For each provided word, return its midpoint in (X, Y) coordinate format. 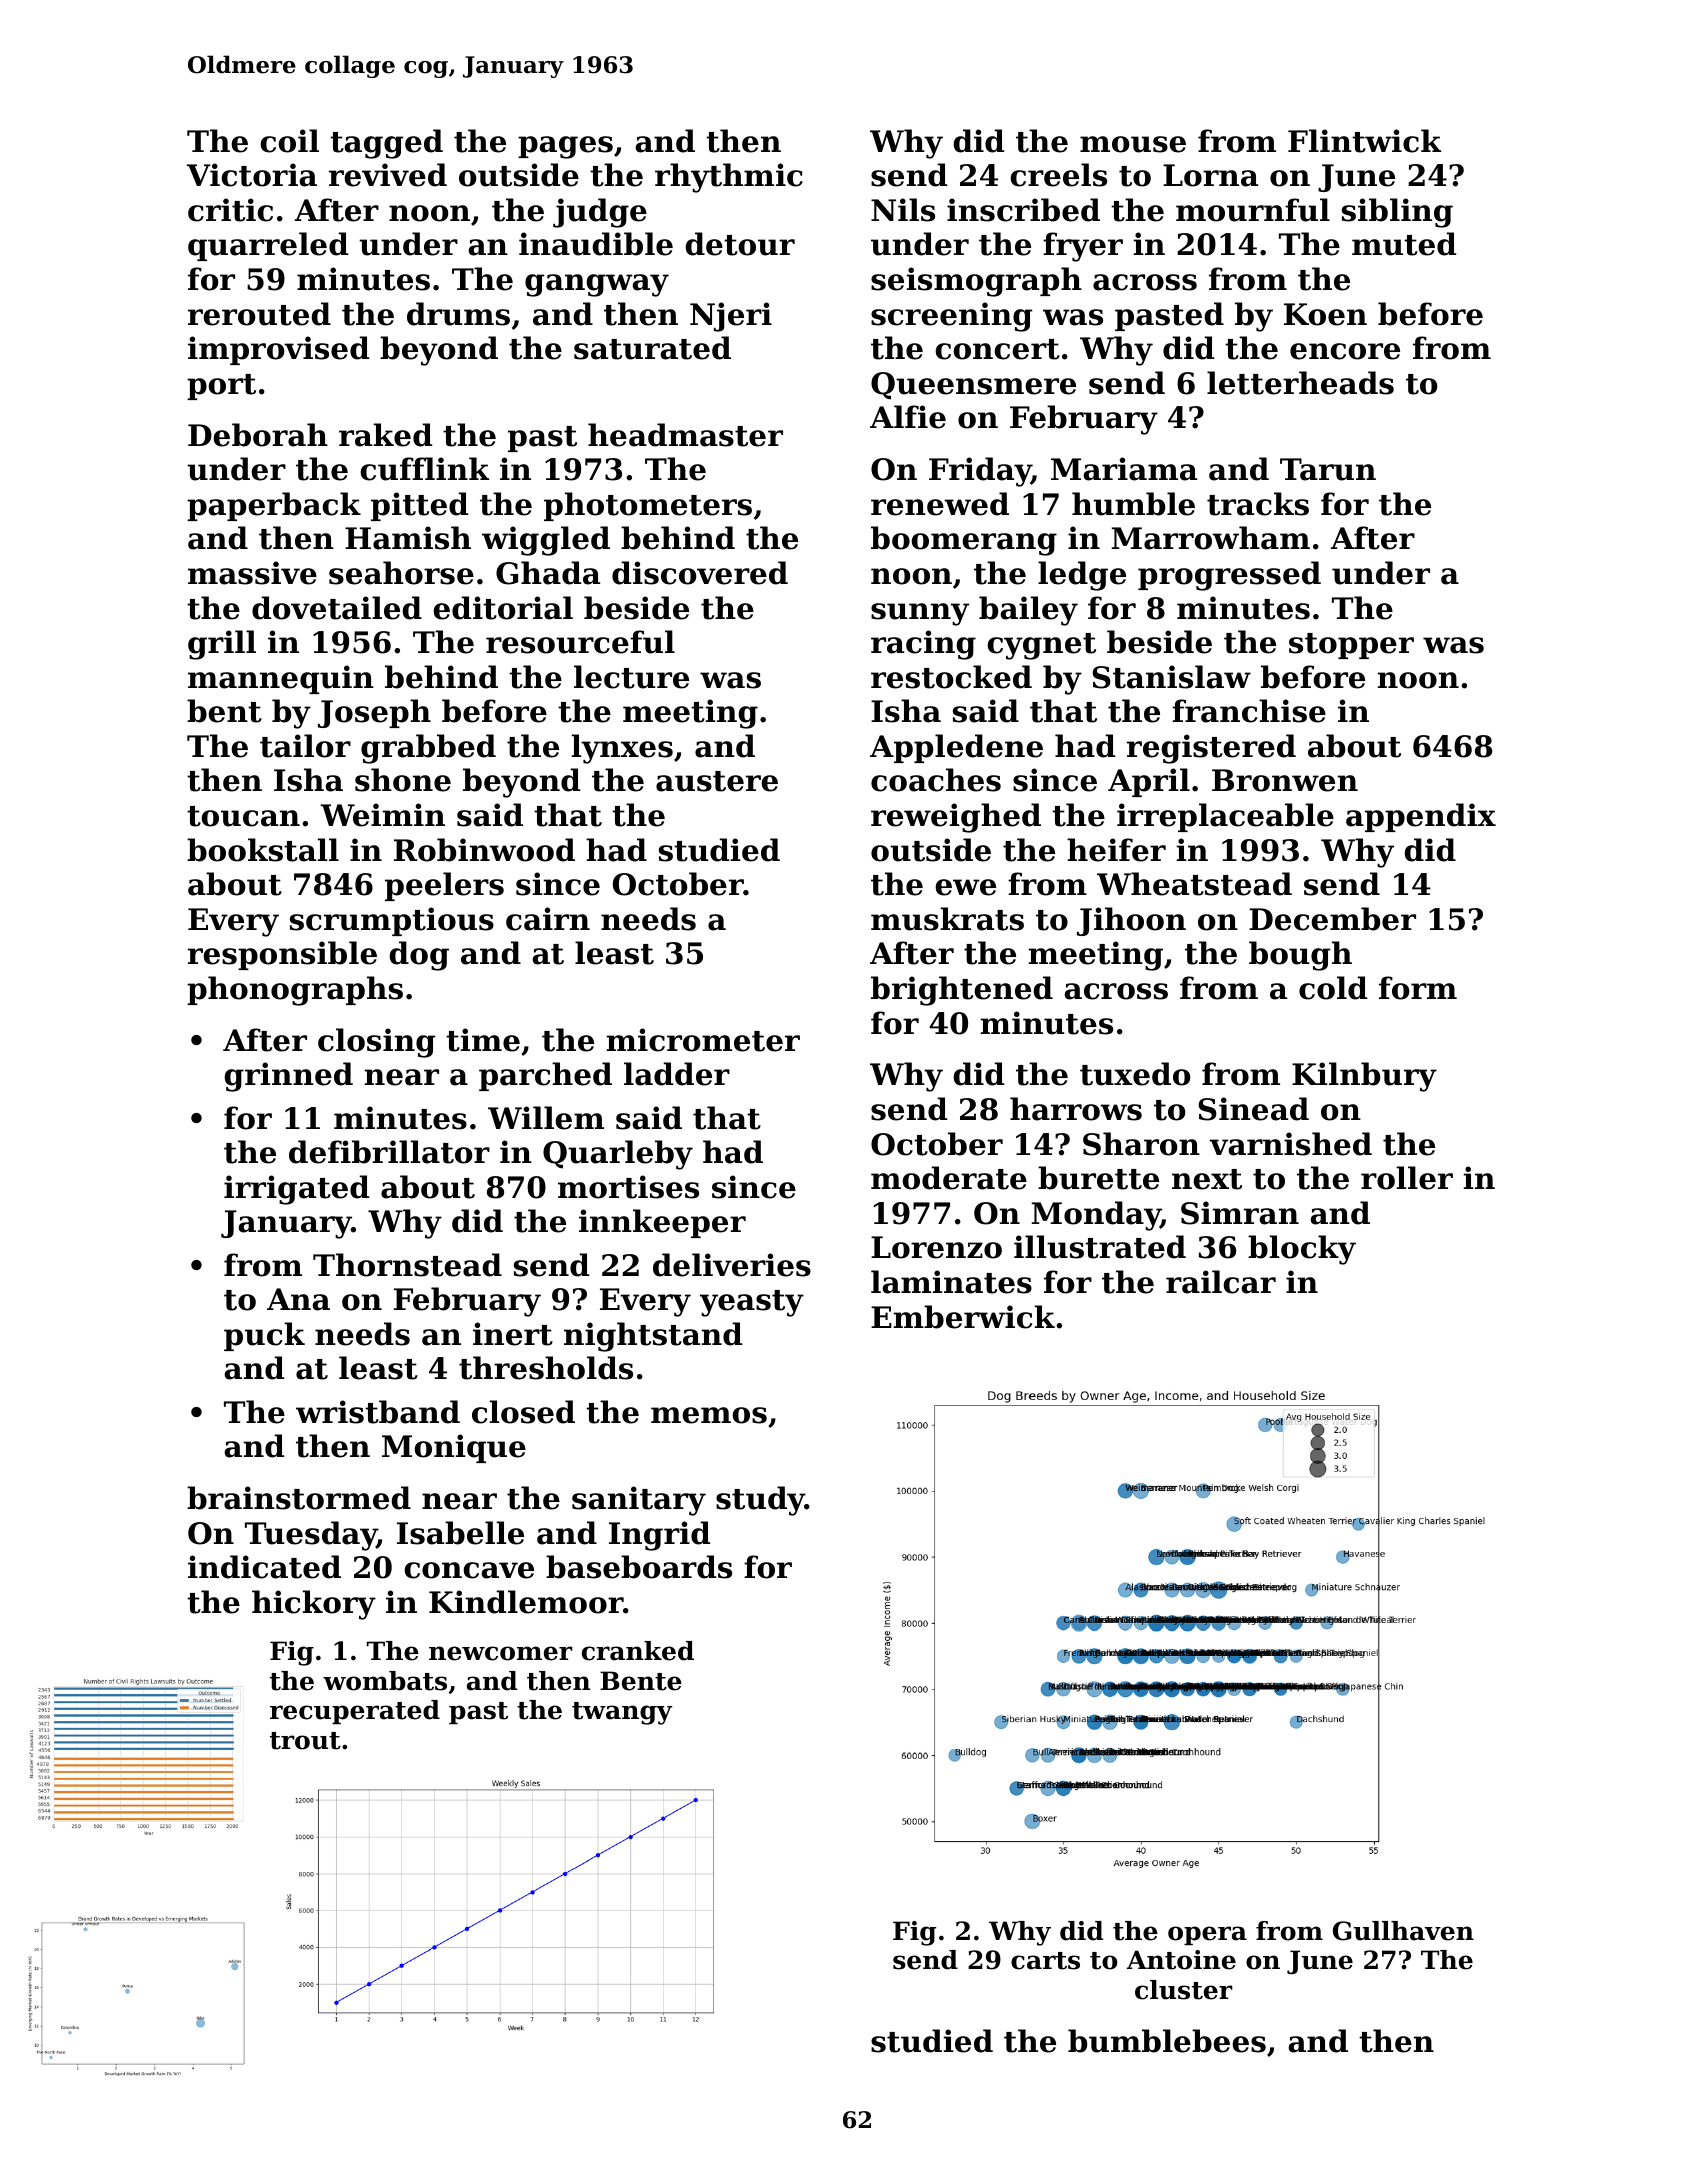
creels (1058, 175)
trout (305, 1741)
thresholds (546, 1368)
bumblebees (1167, 2041)
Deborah (258, 435)
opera (1207, 1935)
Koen (1325, 314)
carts (1045, 1961)
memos (709, 1415)
